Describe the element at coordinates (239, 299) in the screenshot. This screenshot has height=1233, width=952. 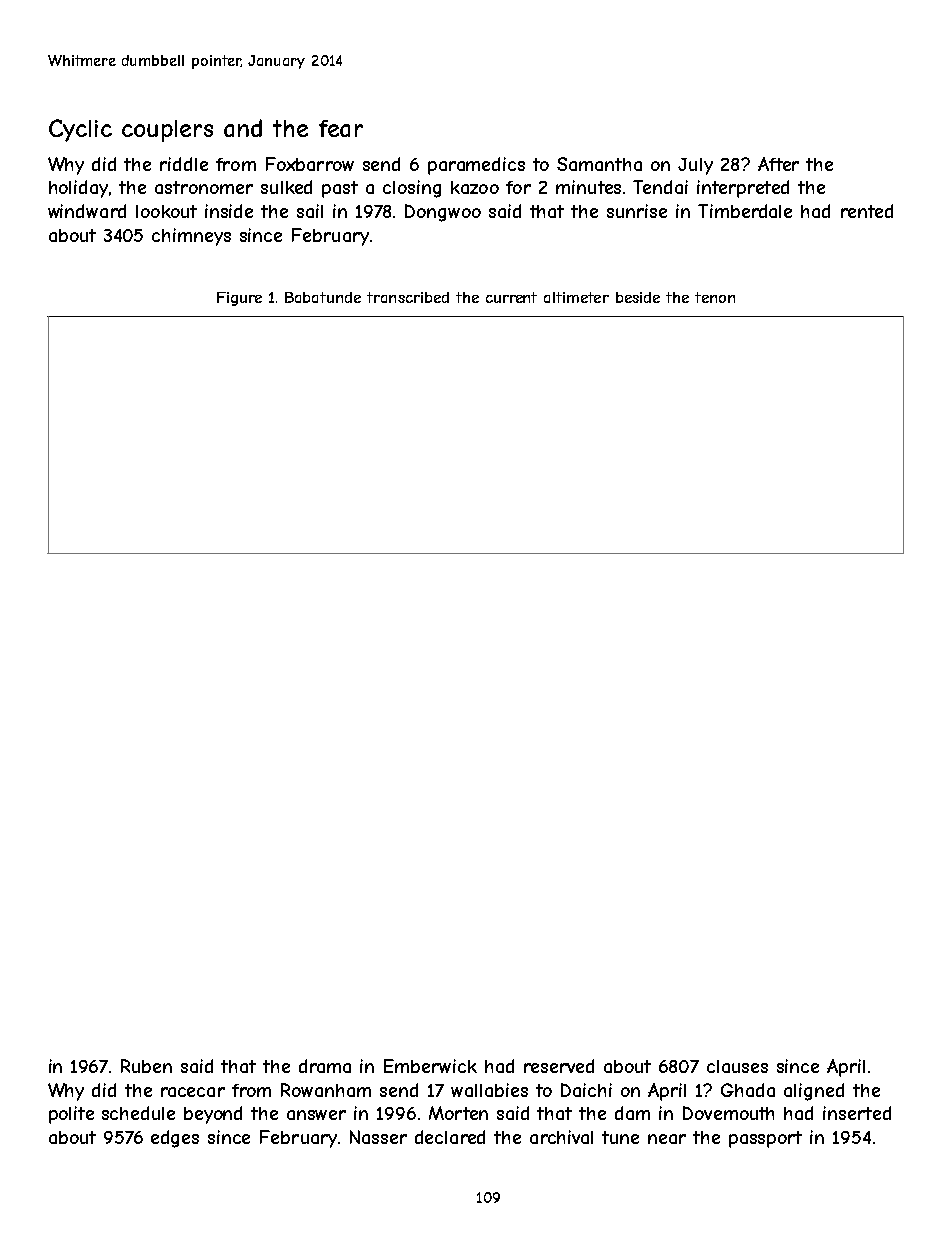
I see `Figure` at that location.
